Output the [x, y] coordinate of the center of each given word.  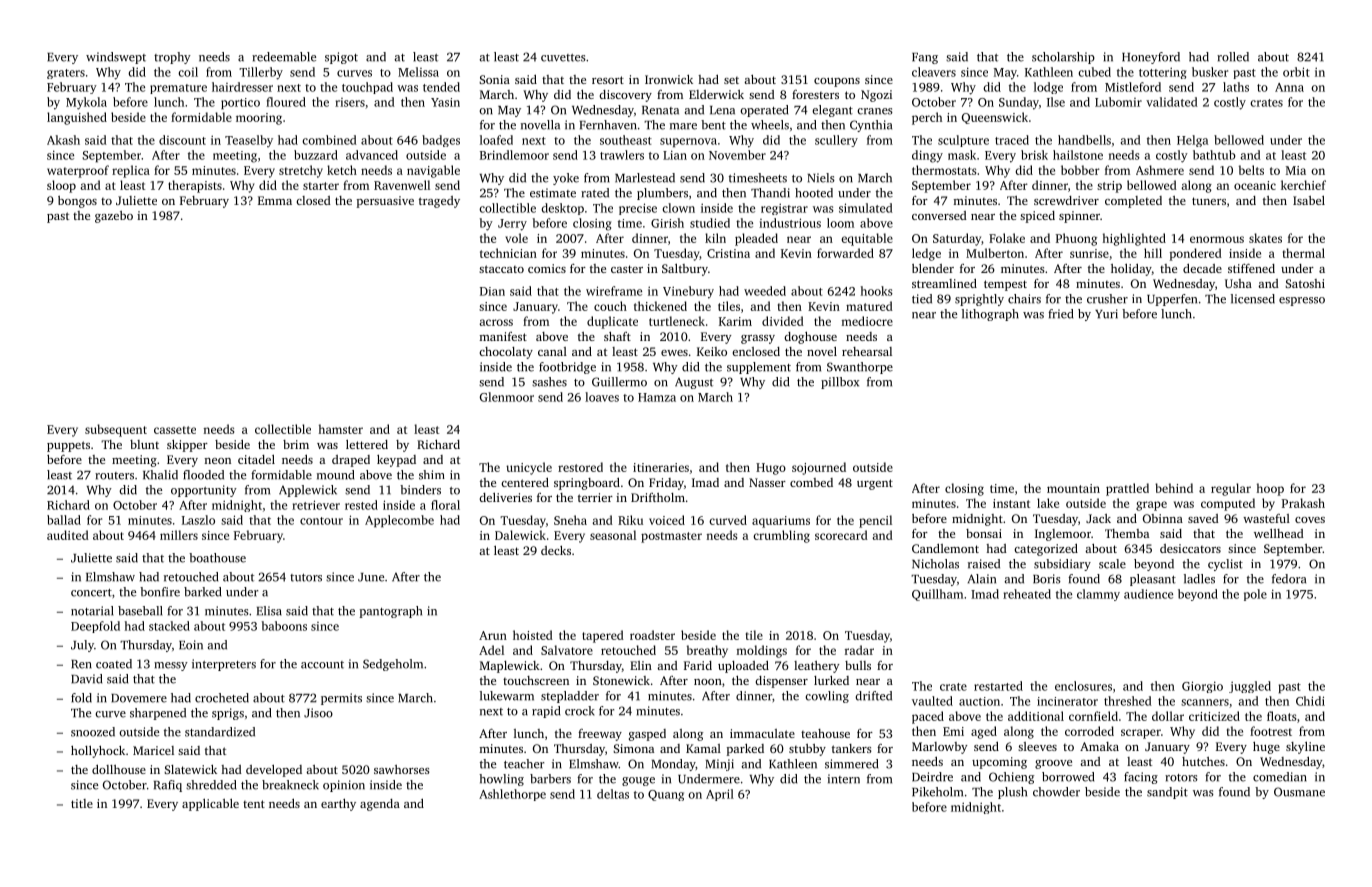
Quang [666, 795]
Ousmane [1299, 792]
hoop [1270, 489]
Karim [735, 321]
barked [202, 592]
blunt [144, 444]
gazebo [114, 217]
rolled [1233, 57]
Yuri [1106, 314]
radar [859, 650]
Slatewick [190, 769]
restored [580, 467]
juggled [1250, 687]
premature [178, 89]
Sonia [494, 79]
